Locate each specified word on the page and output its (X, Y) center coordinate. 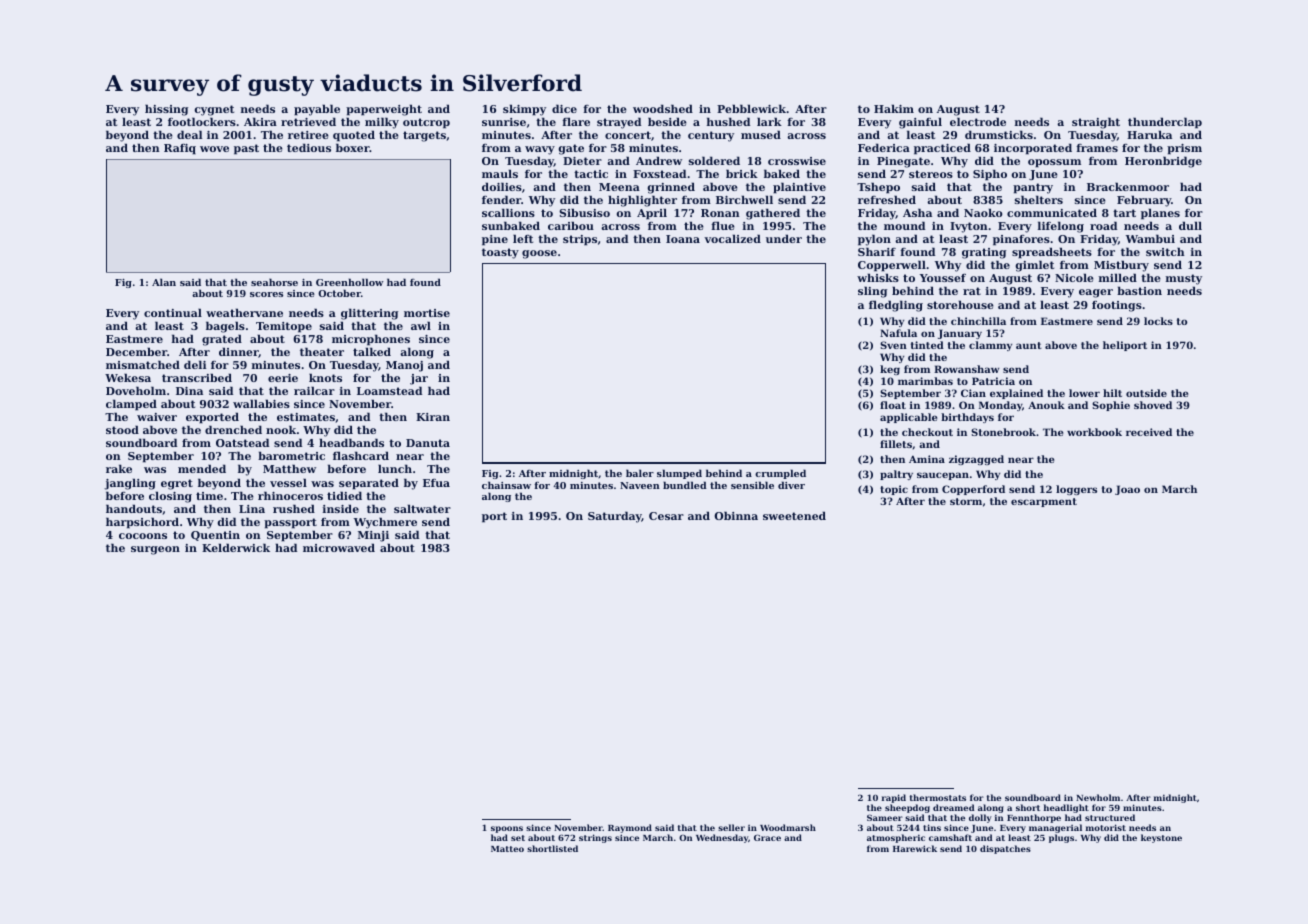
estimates (306, 417)
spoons (507, 829)
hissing (166, 110)
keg (890, 370)
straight (1096, 123)
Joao (1127, 490)
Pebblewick (751, 108)
